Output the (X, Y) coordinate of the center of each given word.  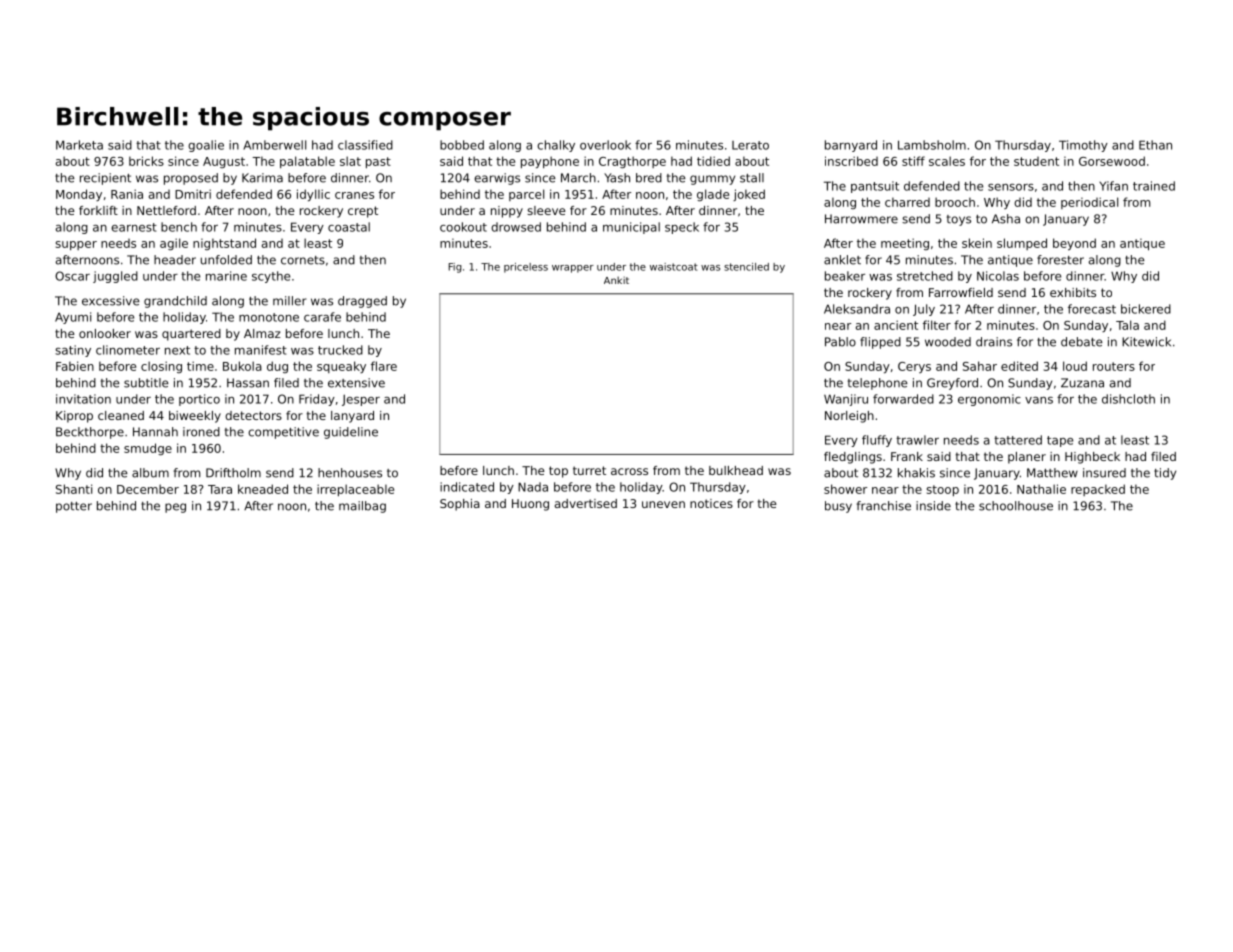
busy (838, 507)
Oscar (72, 276)
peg (175, 508)
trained (1154, 186)
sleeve (546, 210)
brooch (955, 202)
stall (752, 178)
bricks (146, 161)
